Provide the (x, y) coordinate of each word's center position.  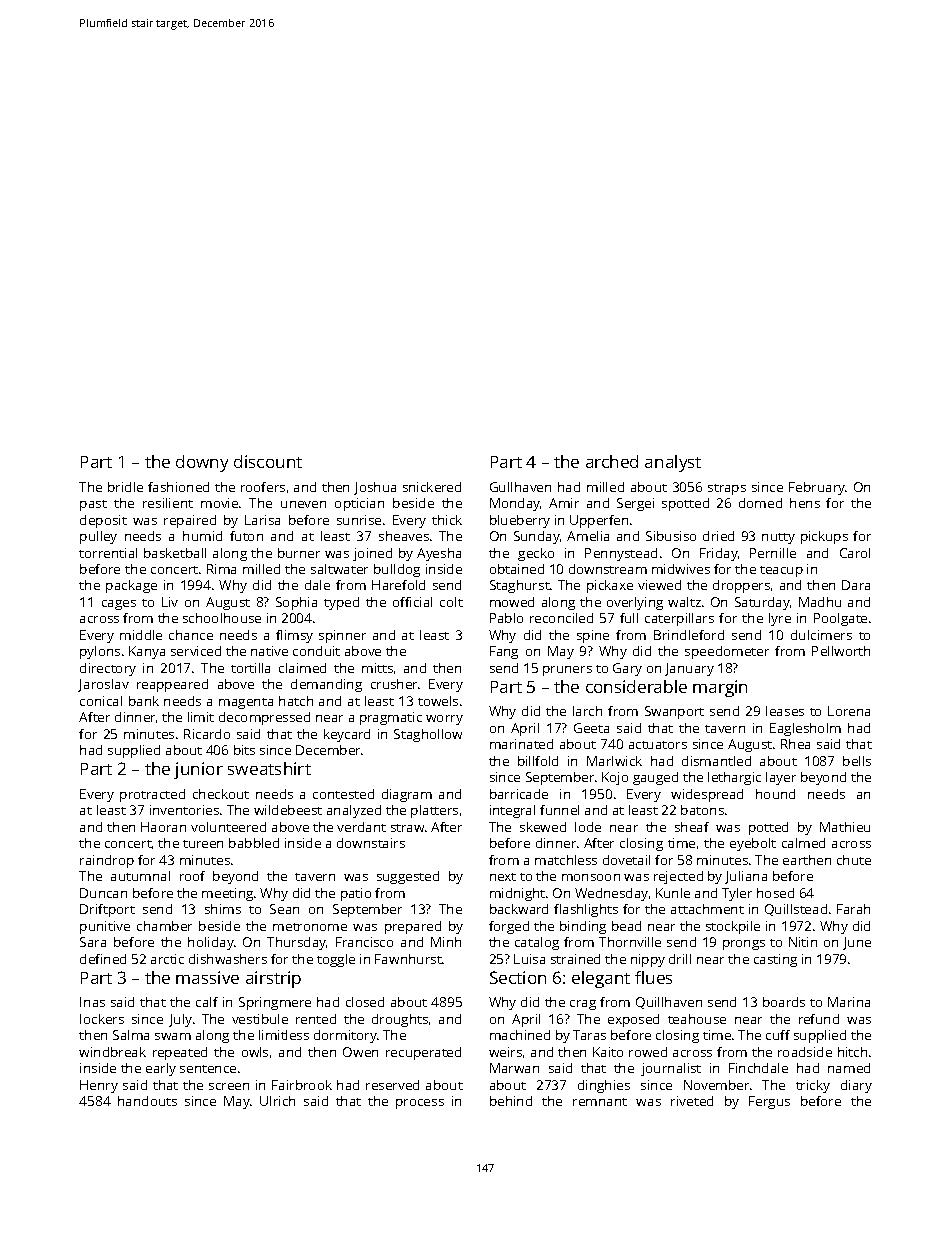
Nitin (803, 942)
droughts (400, 1020)
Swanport (674, 712)
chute (854, 860)
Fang (504, 652)
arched (612, 461)
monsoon (591, 877)
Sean (284, 909)
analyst (673, 463)
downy (202, 463)
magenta (246, 703)
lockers (102, 1019)
